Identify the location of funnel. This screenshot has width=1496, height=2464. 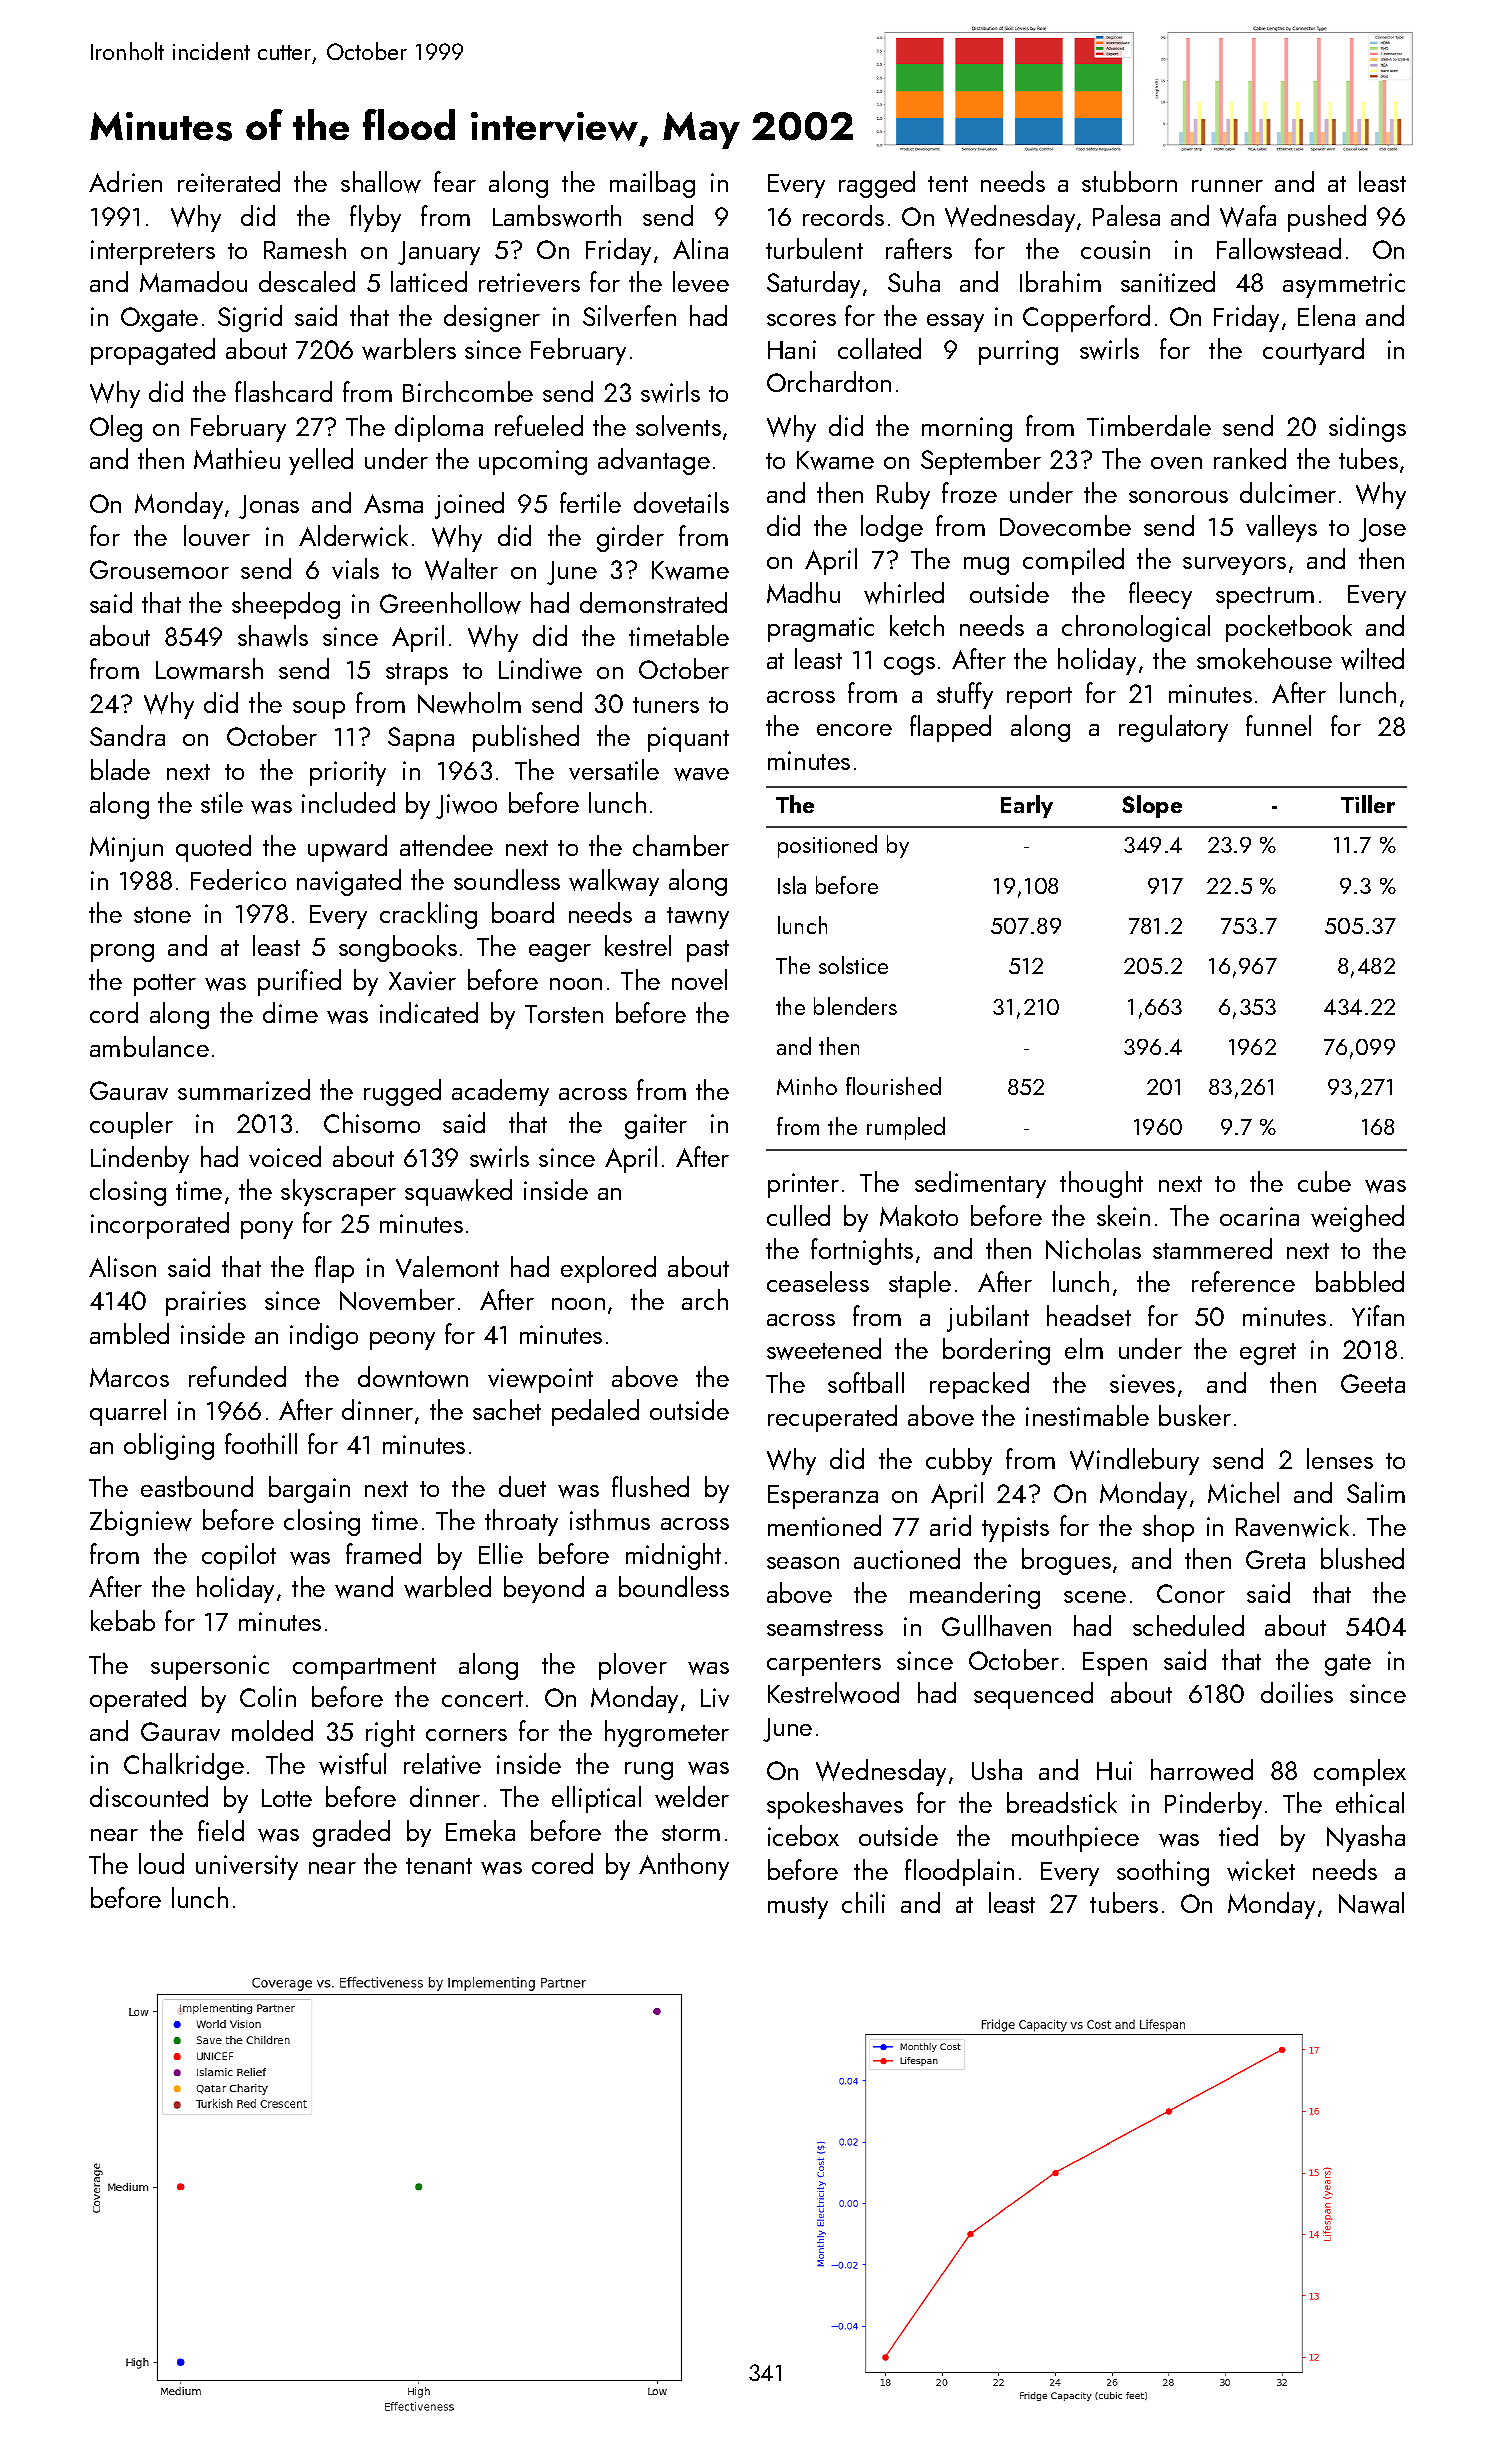
(1278, 725).
